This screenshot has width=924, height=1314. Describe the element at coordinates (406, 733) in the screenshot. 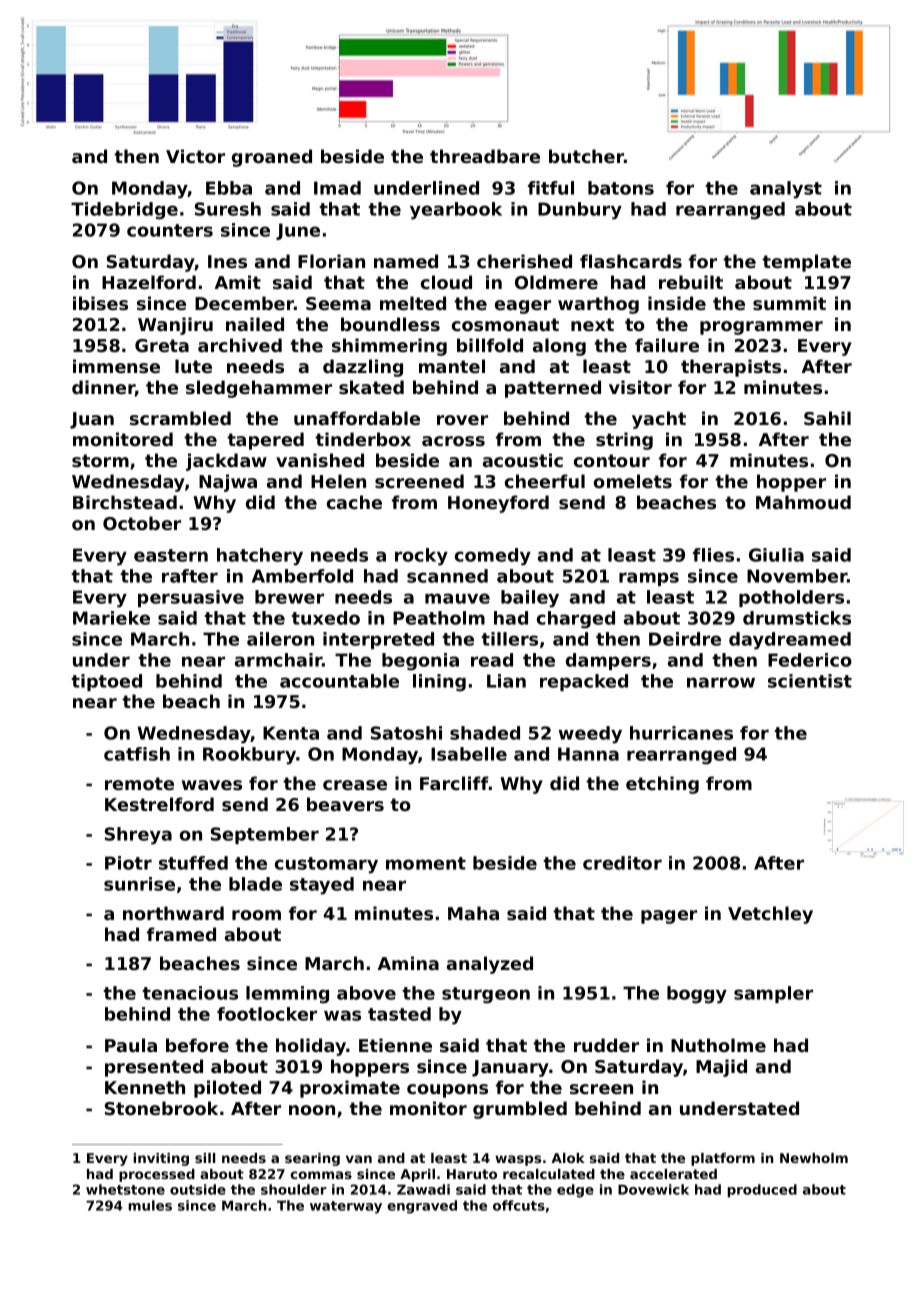

I see `Satoshi` at that location.
